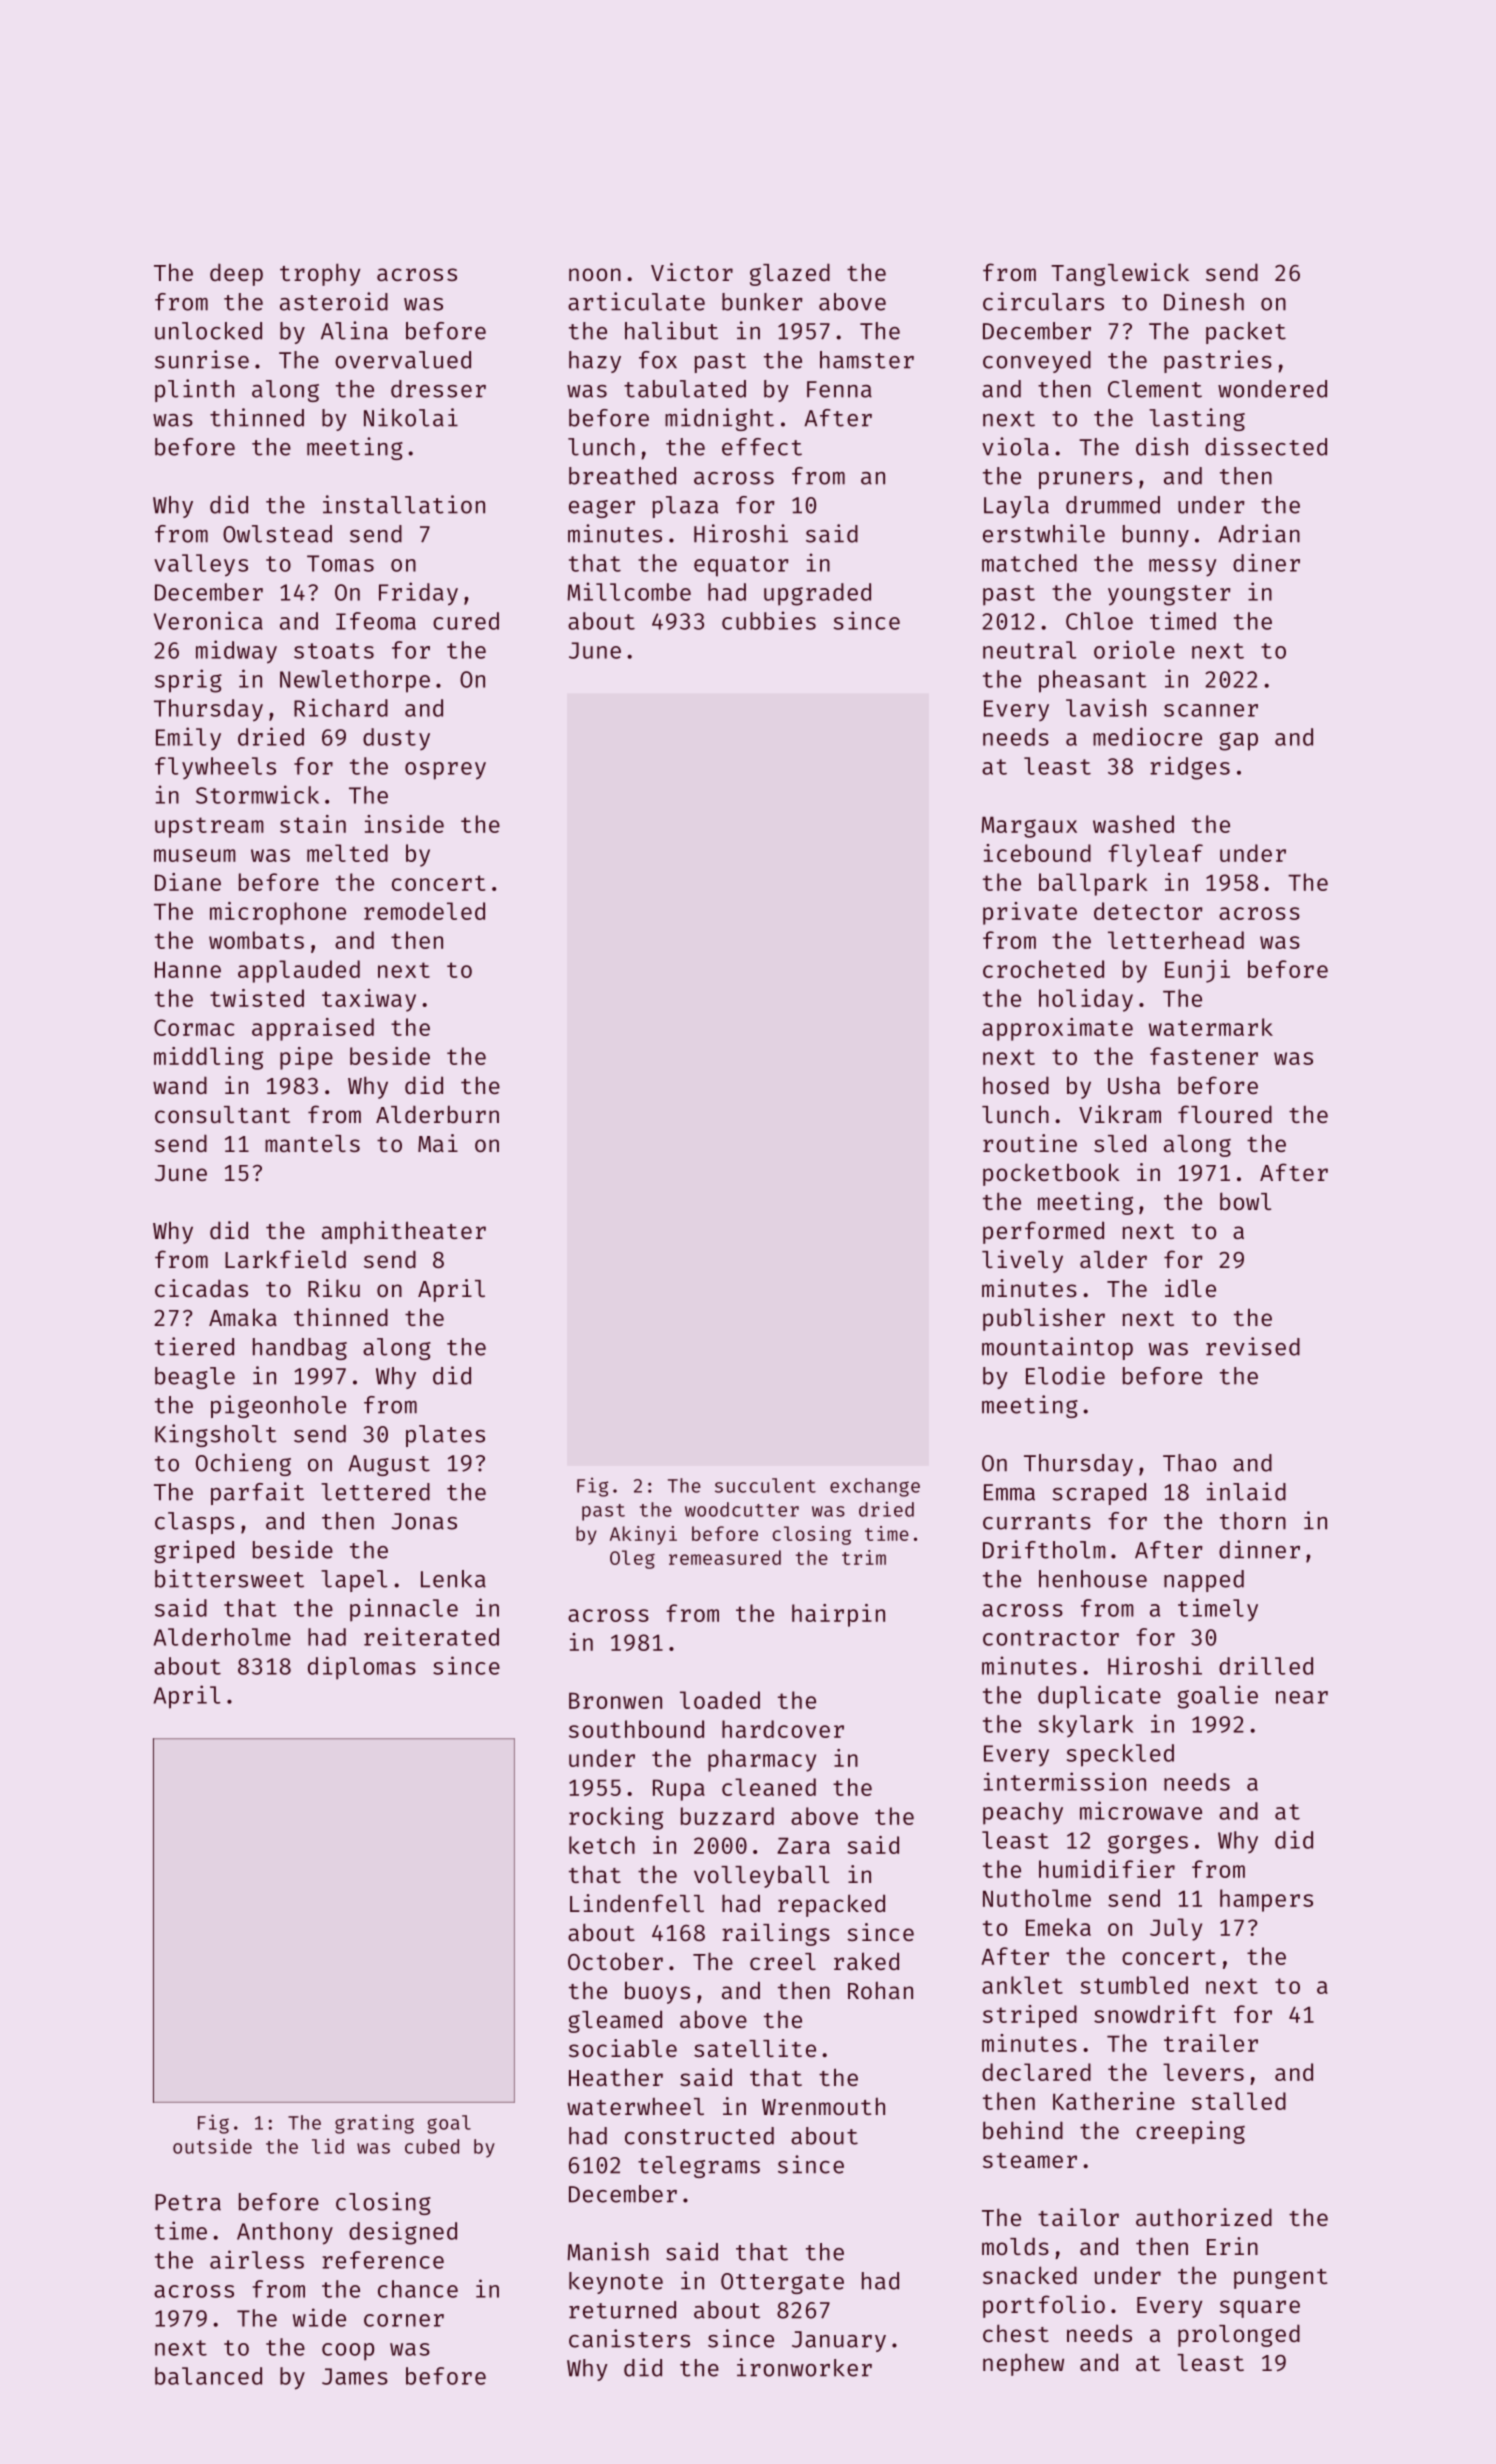 Image resolution: width=1496 pixels, height=2464 pixels. Describe the element at coordinates (348, 2352) in the page. I see `coop` at that location.
